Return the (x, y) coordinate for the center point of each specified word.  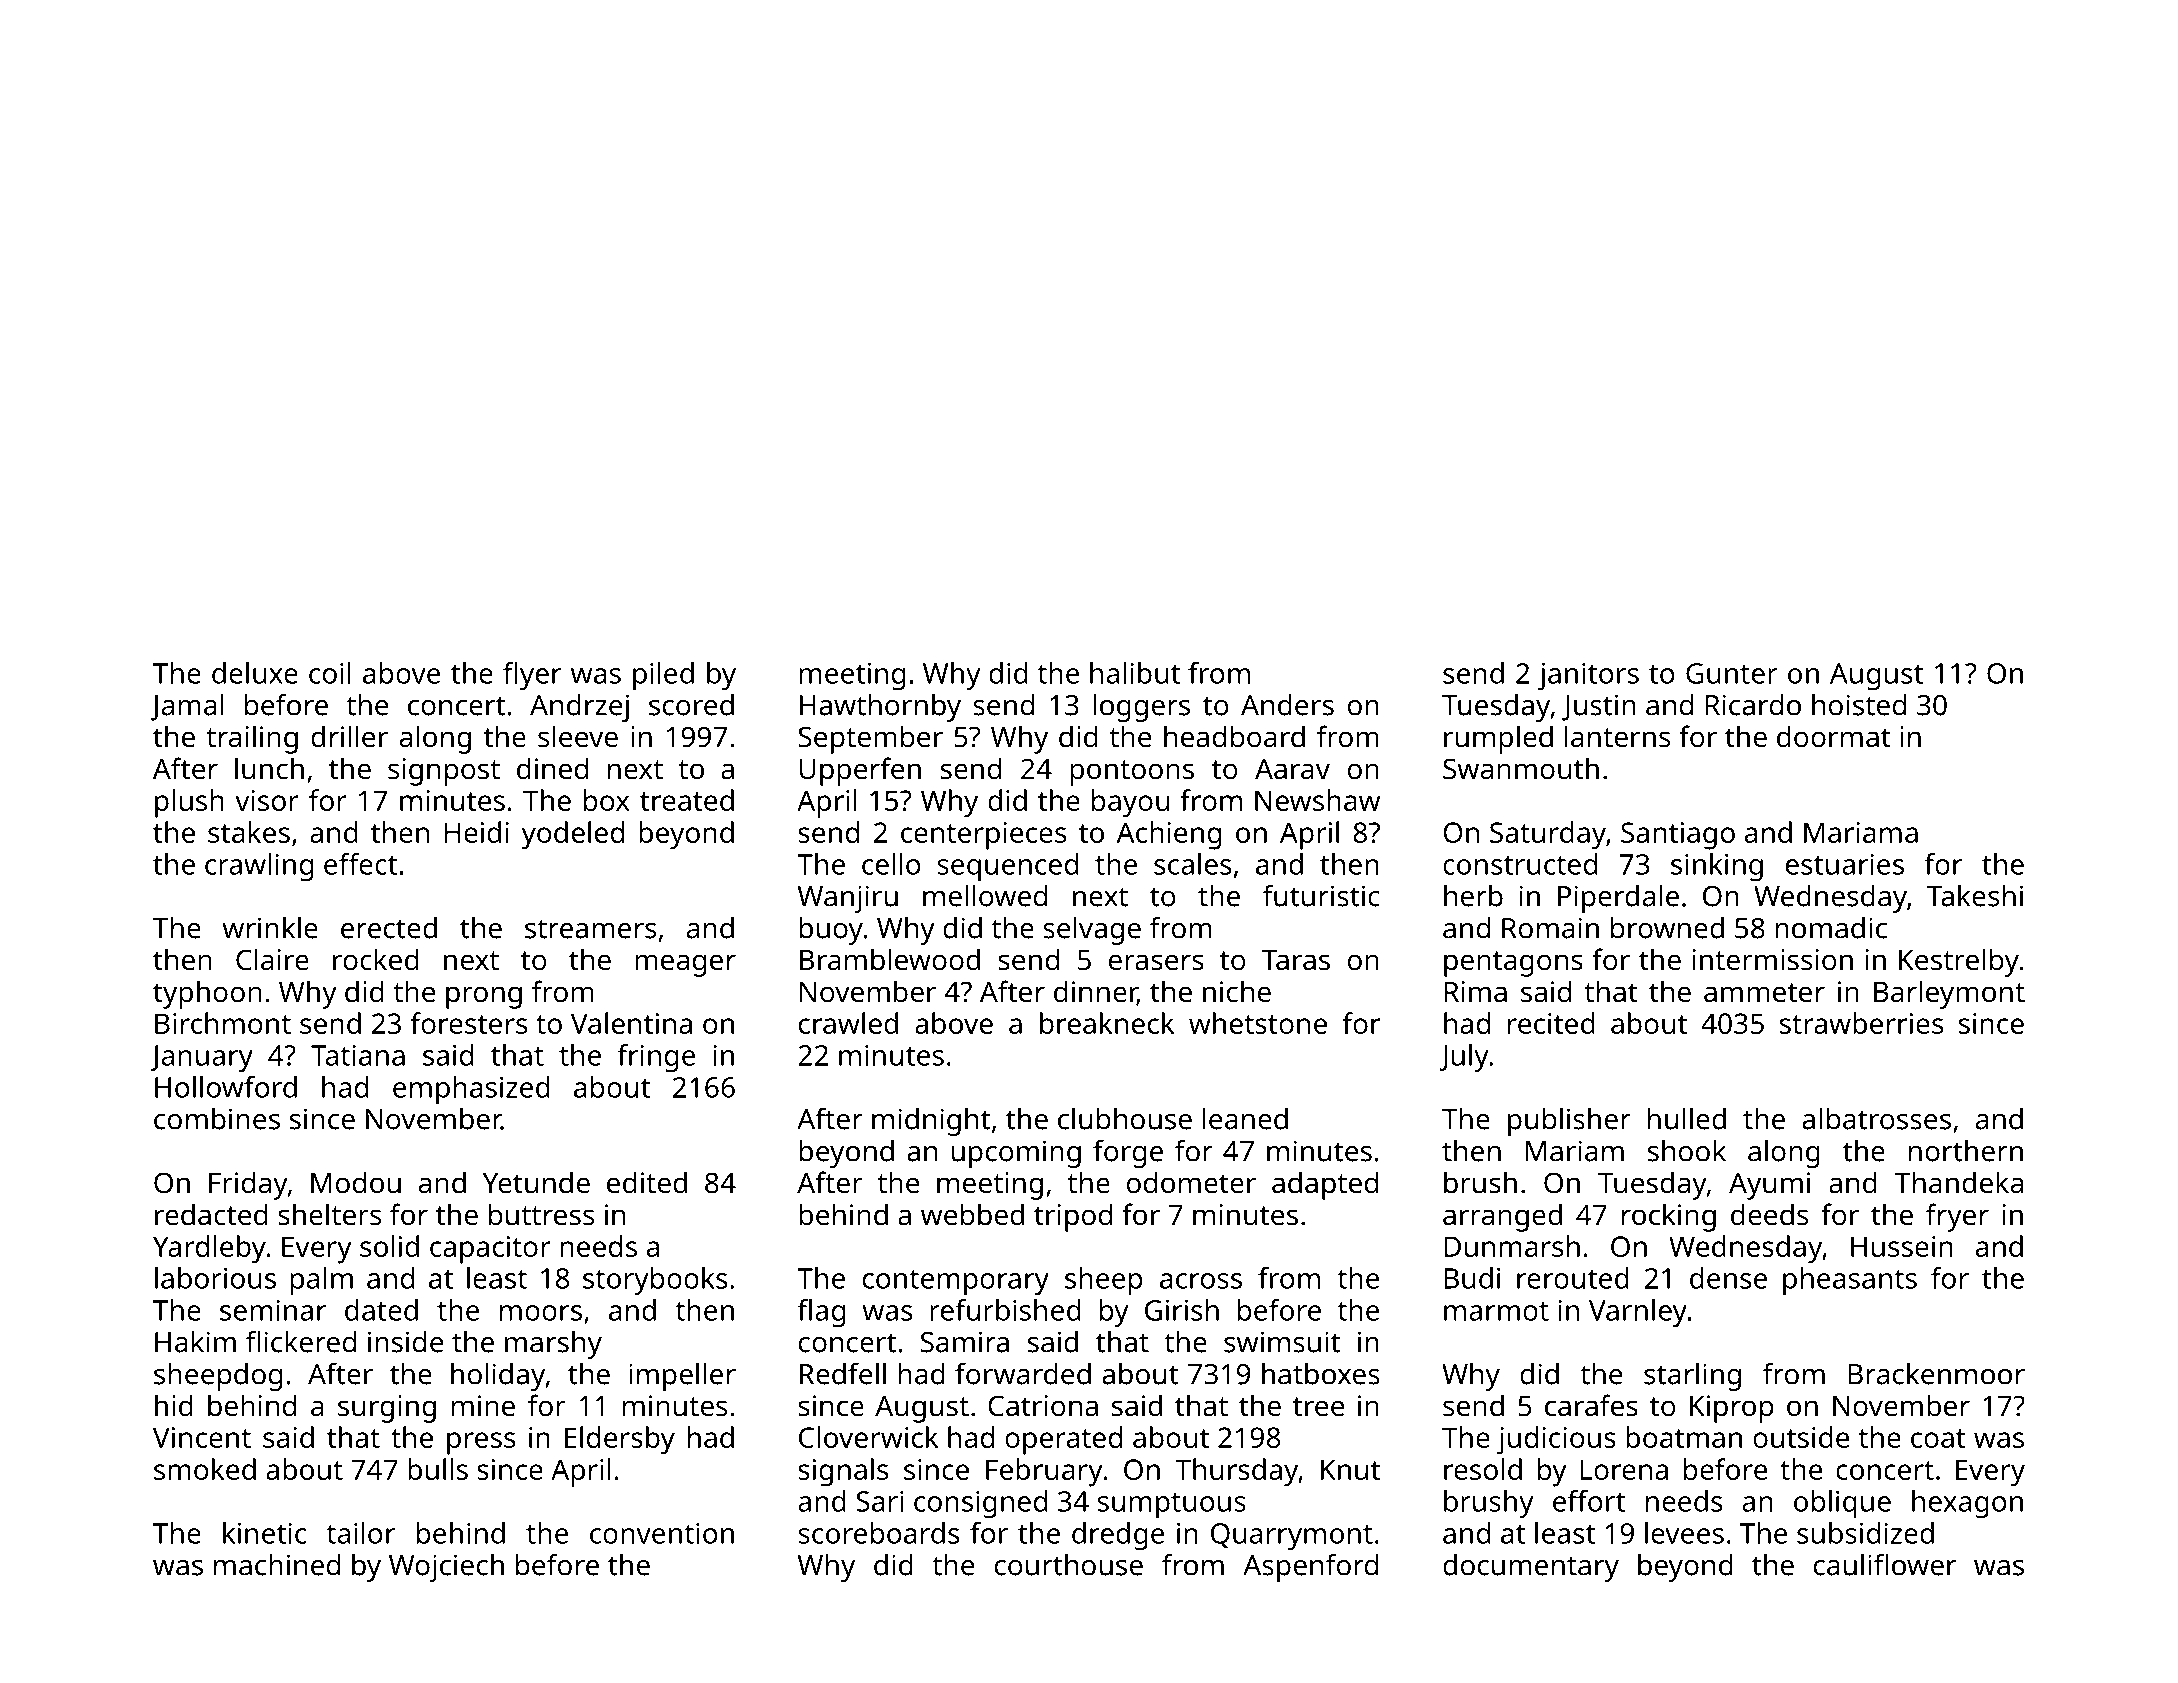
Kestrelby (1959, 962)
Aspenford (1310, 1567)
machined (277, 1565)
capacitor (490, 1250)
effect (360, 864)
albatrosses (1876, 1119)
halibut (1135, 673)
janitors (1588, 676)
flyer (532, 676)
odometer (1191, 1182)
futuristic (1321, 895)
